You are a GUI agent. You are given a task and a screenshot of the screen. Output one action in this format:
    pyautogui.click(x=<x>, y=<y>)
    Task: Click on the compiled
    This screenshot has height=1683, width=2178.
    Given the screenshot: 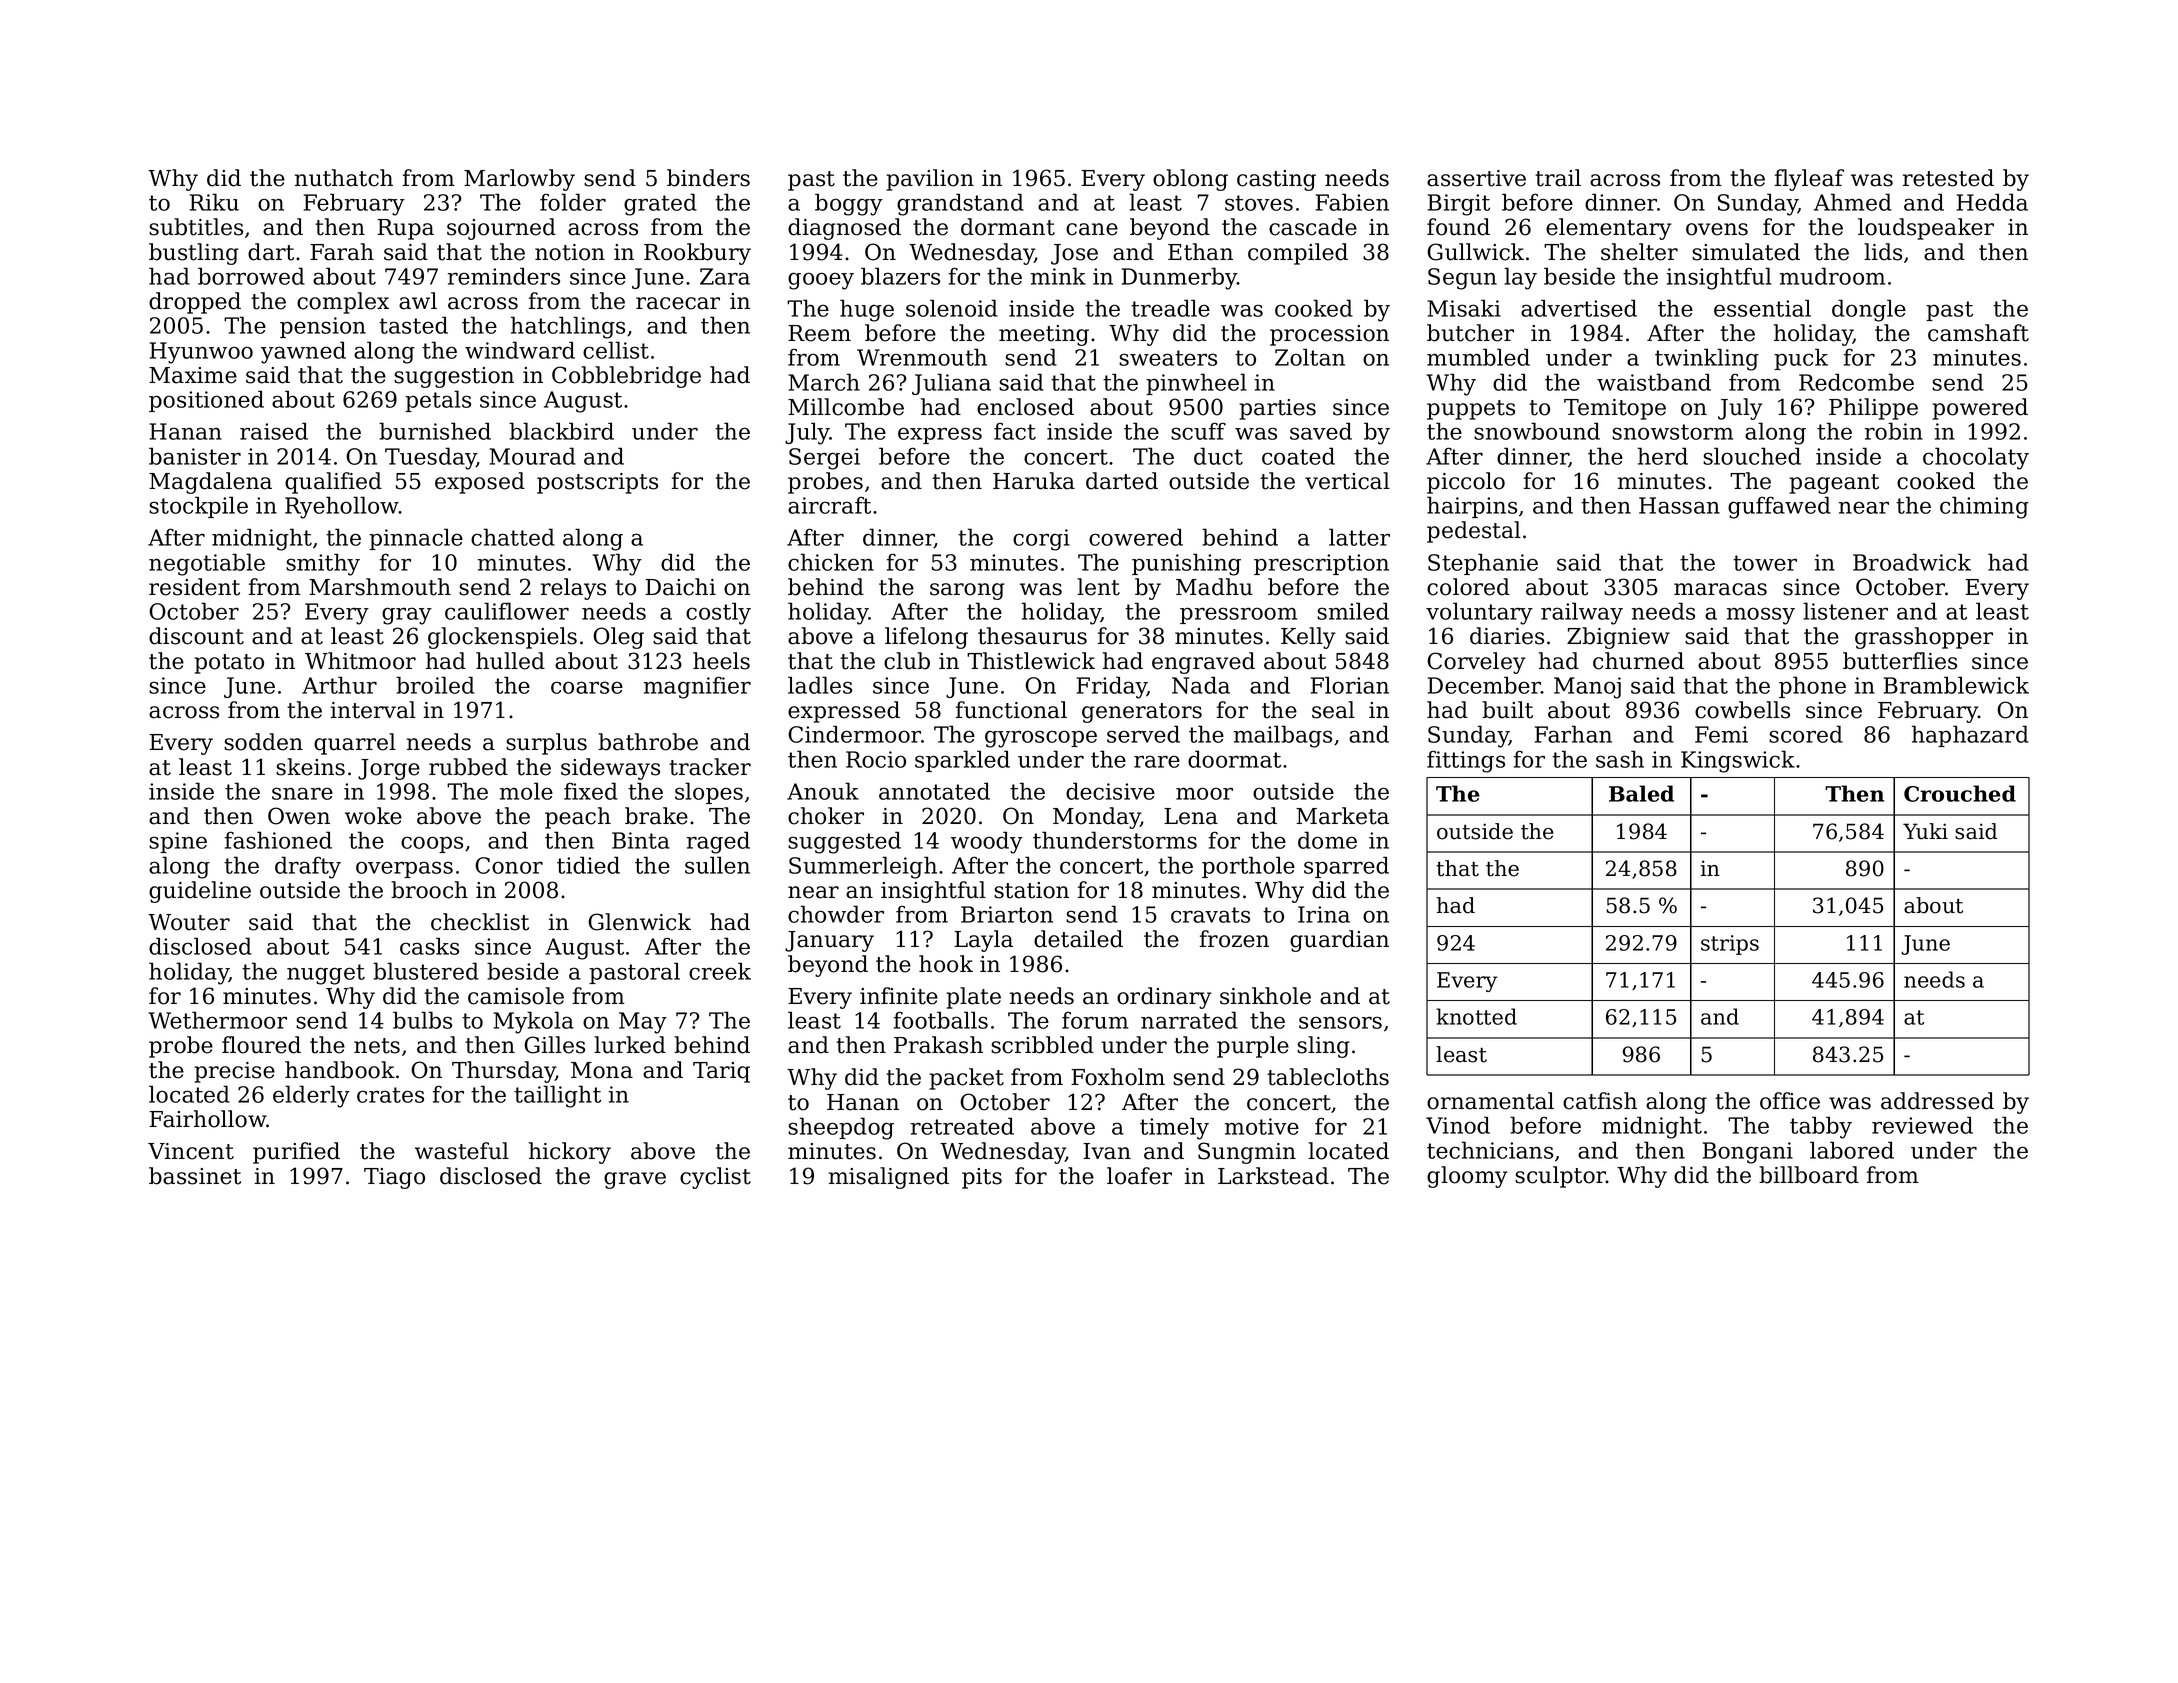 What is the action you would take?
    pyautogui.click(x=1298, y=254)
